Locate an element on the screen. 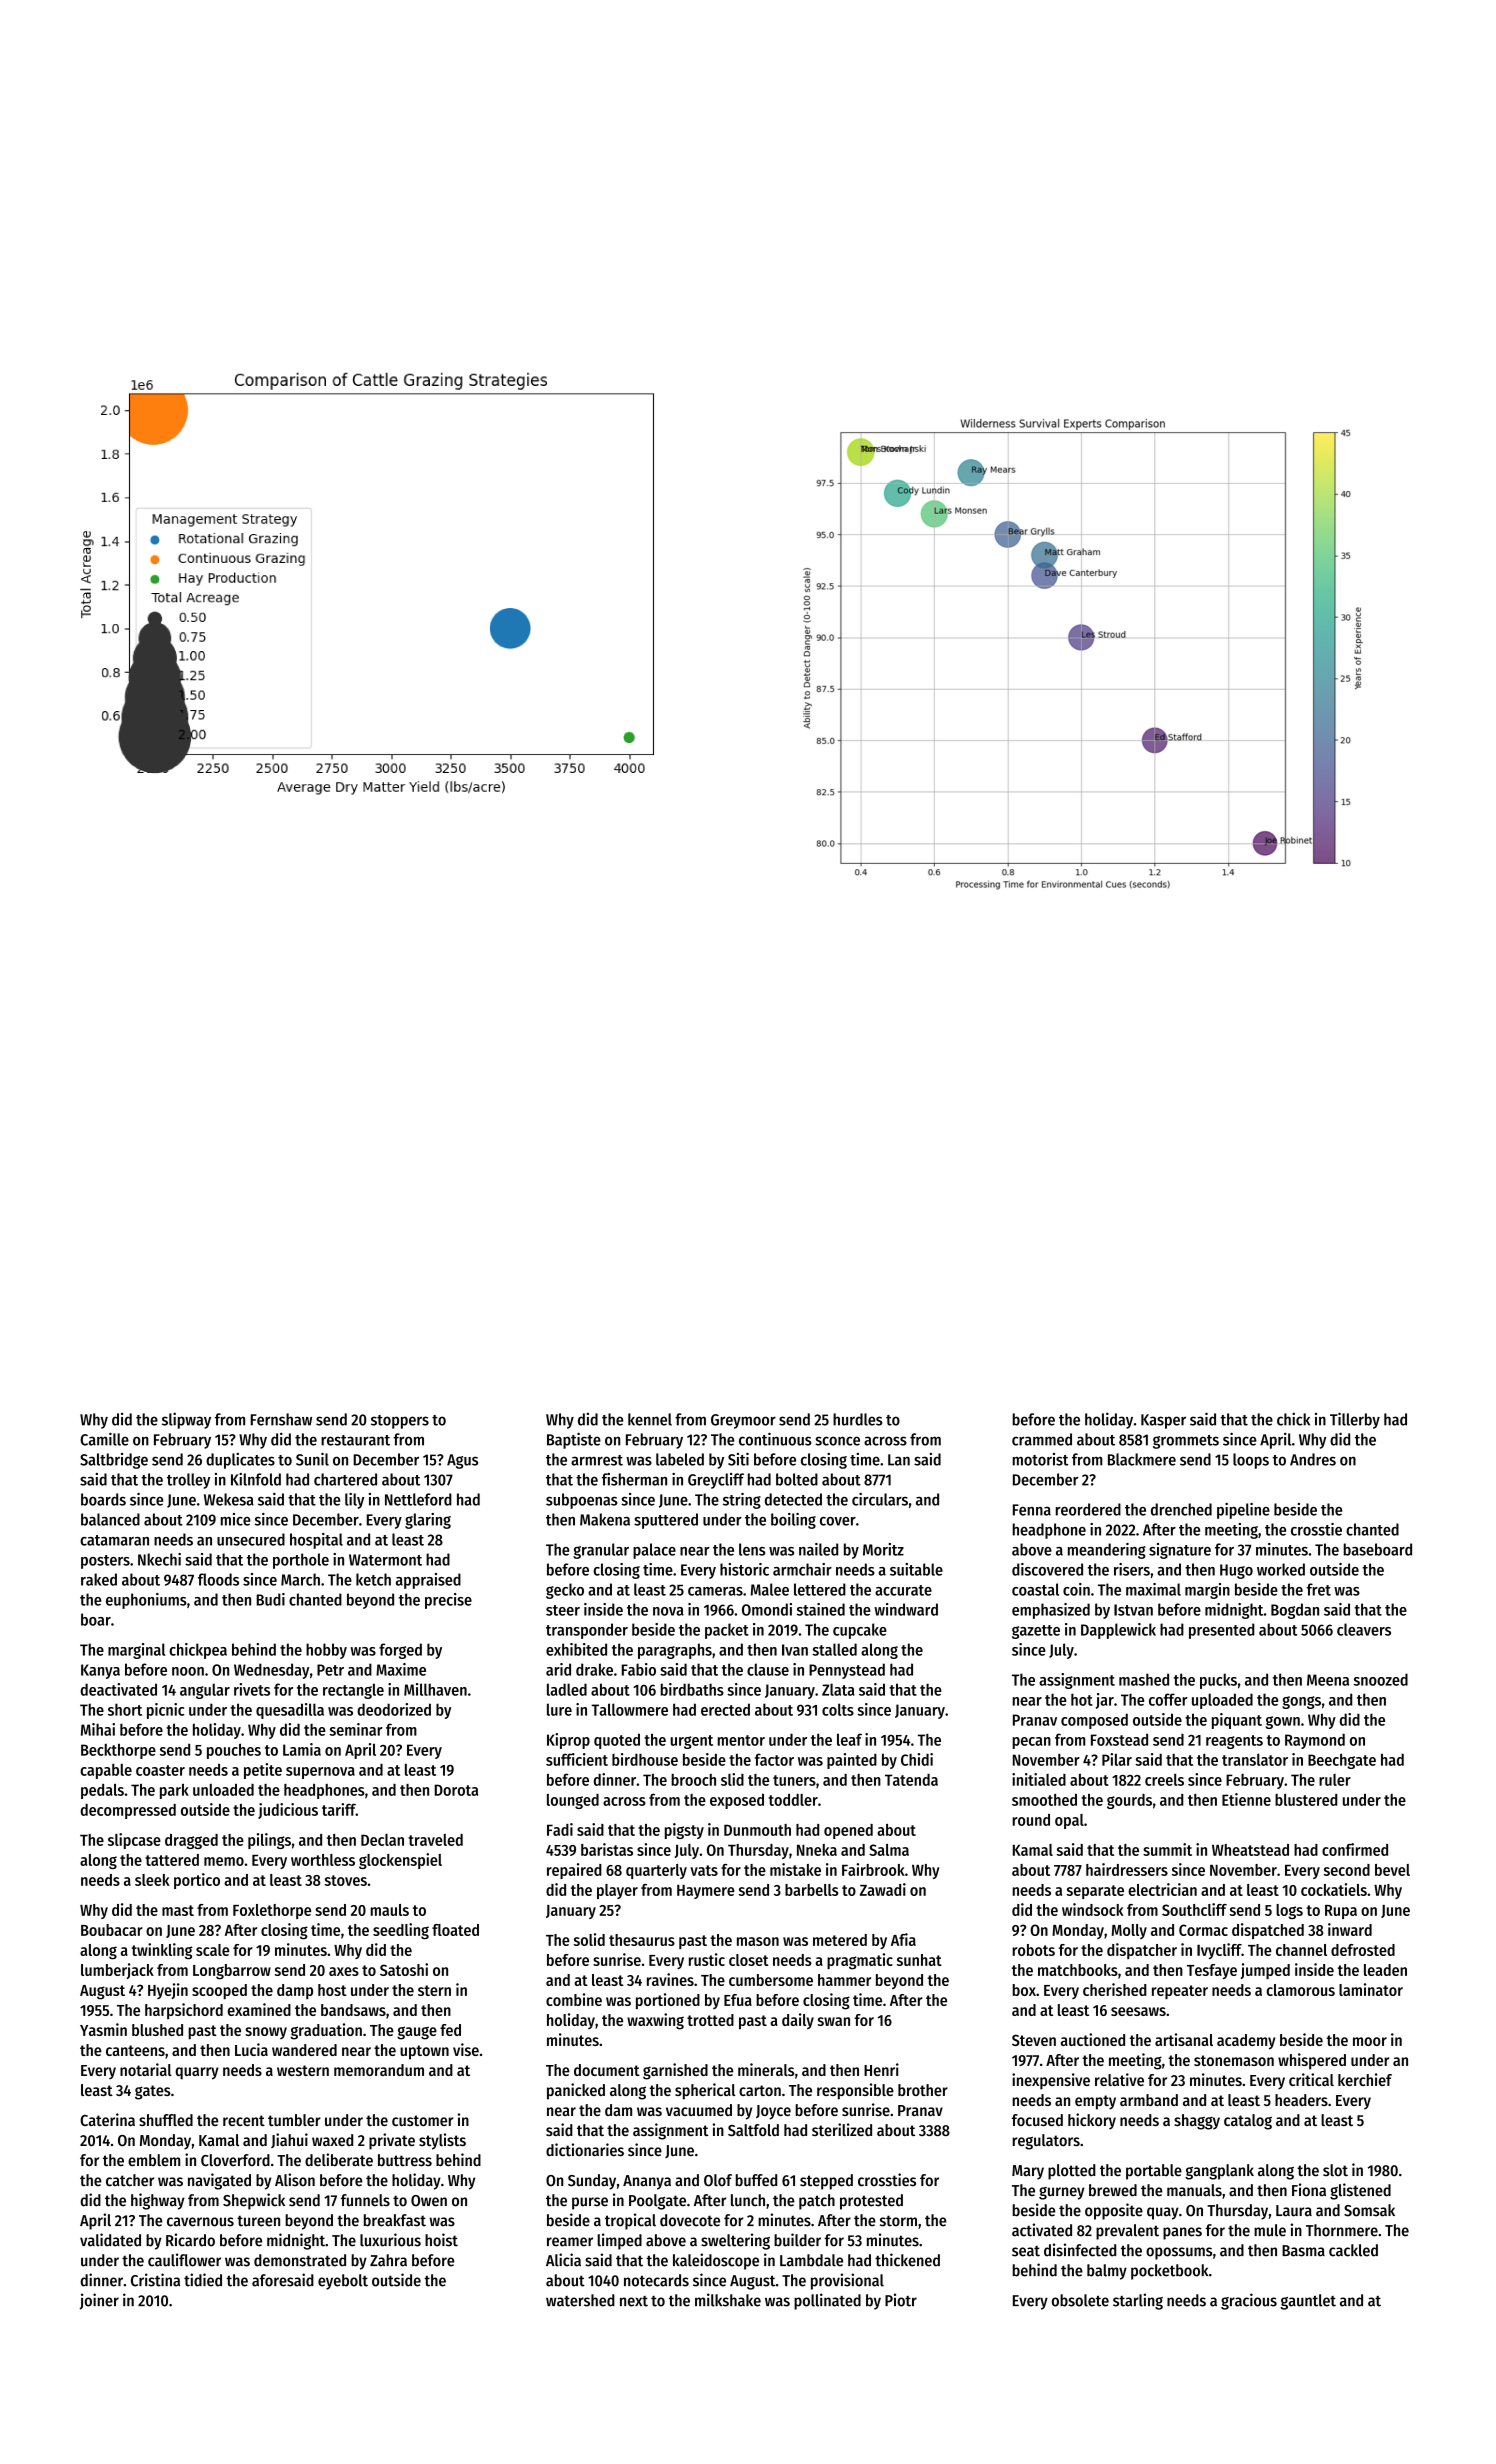  tumbler is located at coordinates (294, 2120).
